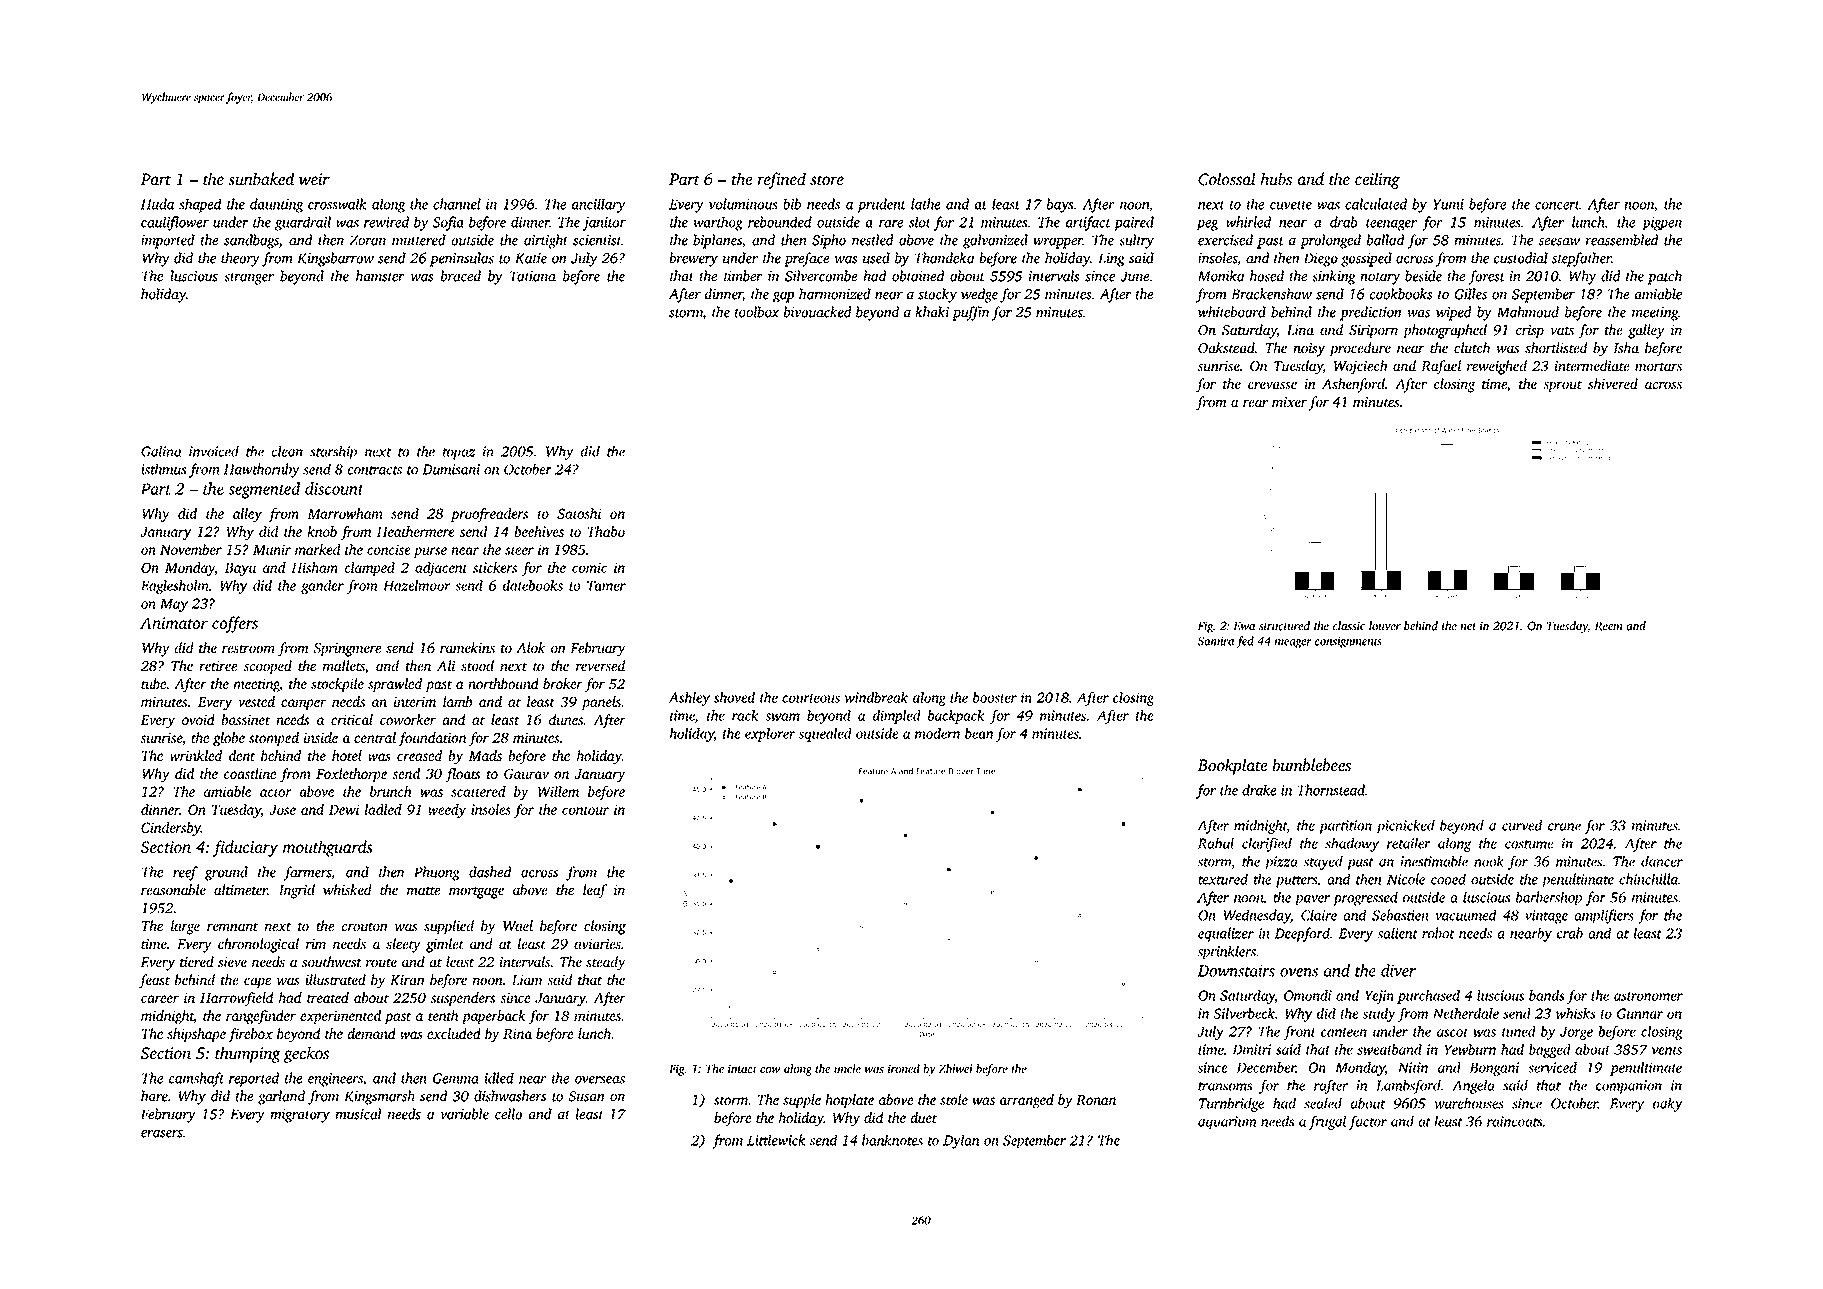  Describe the element at coordinates (1385, 626) in the screenshot. I see `louver` at that location.
